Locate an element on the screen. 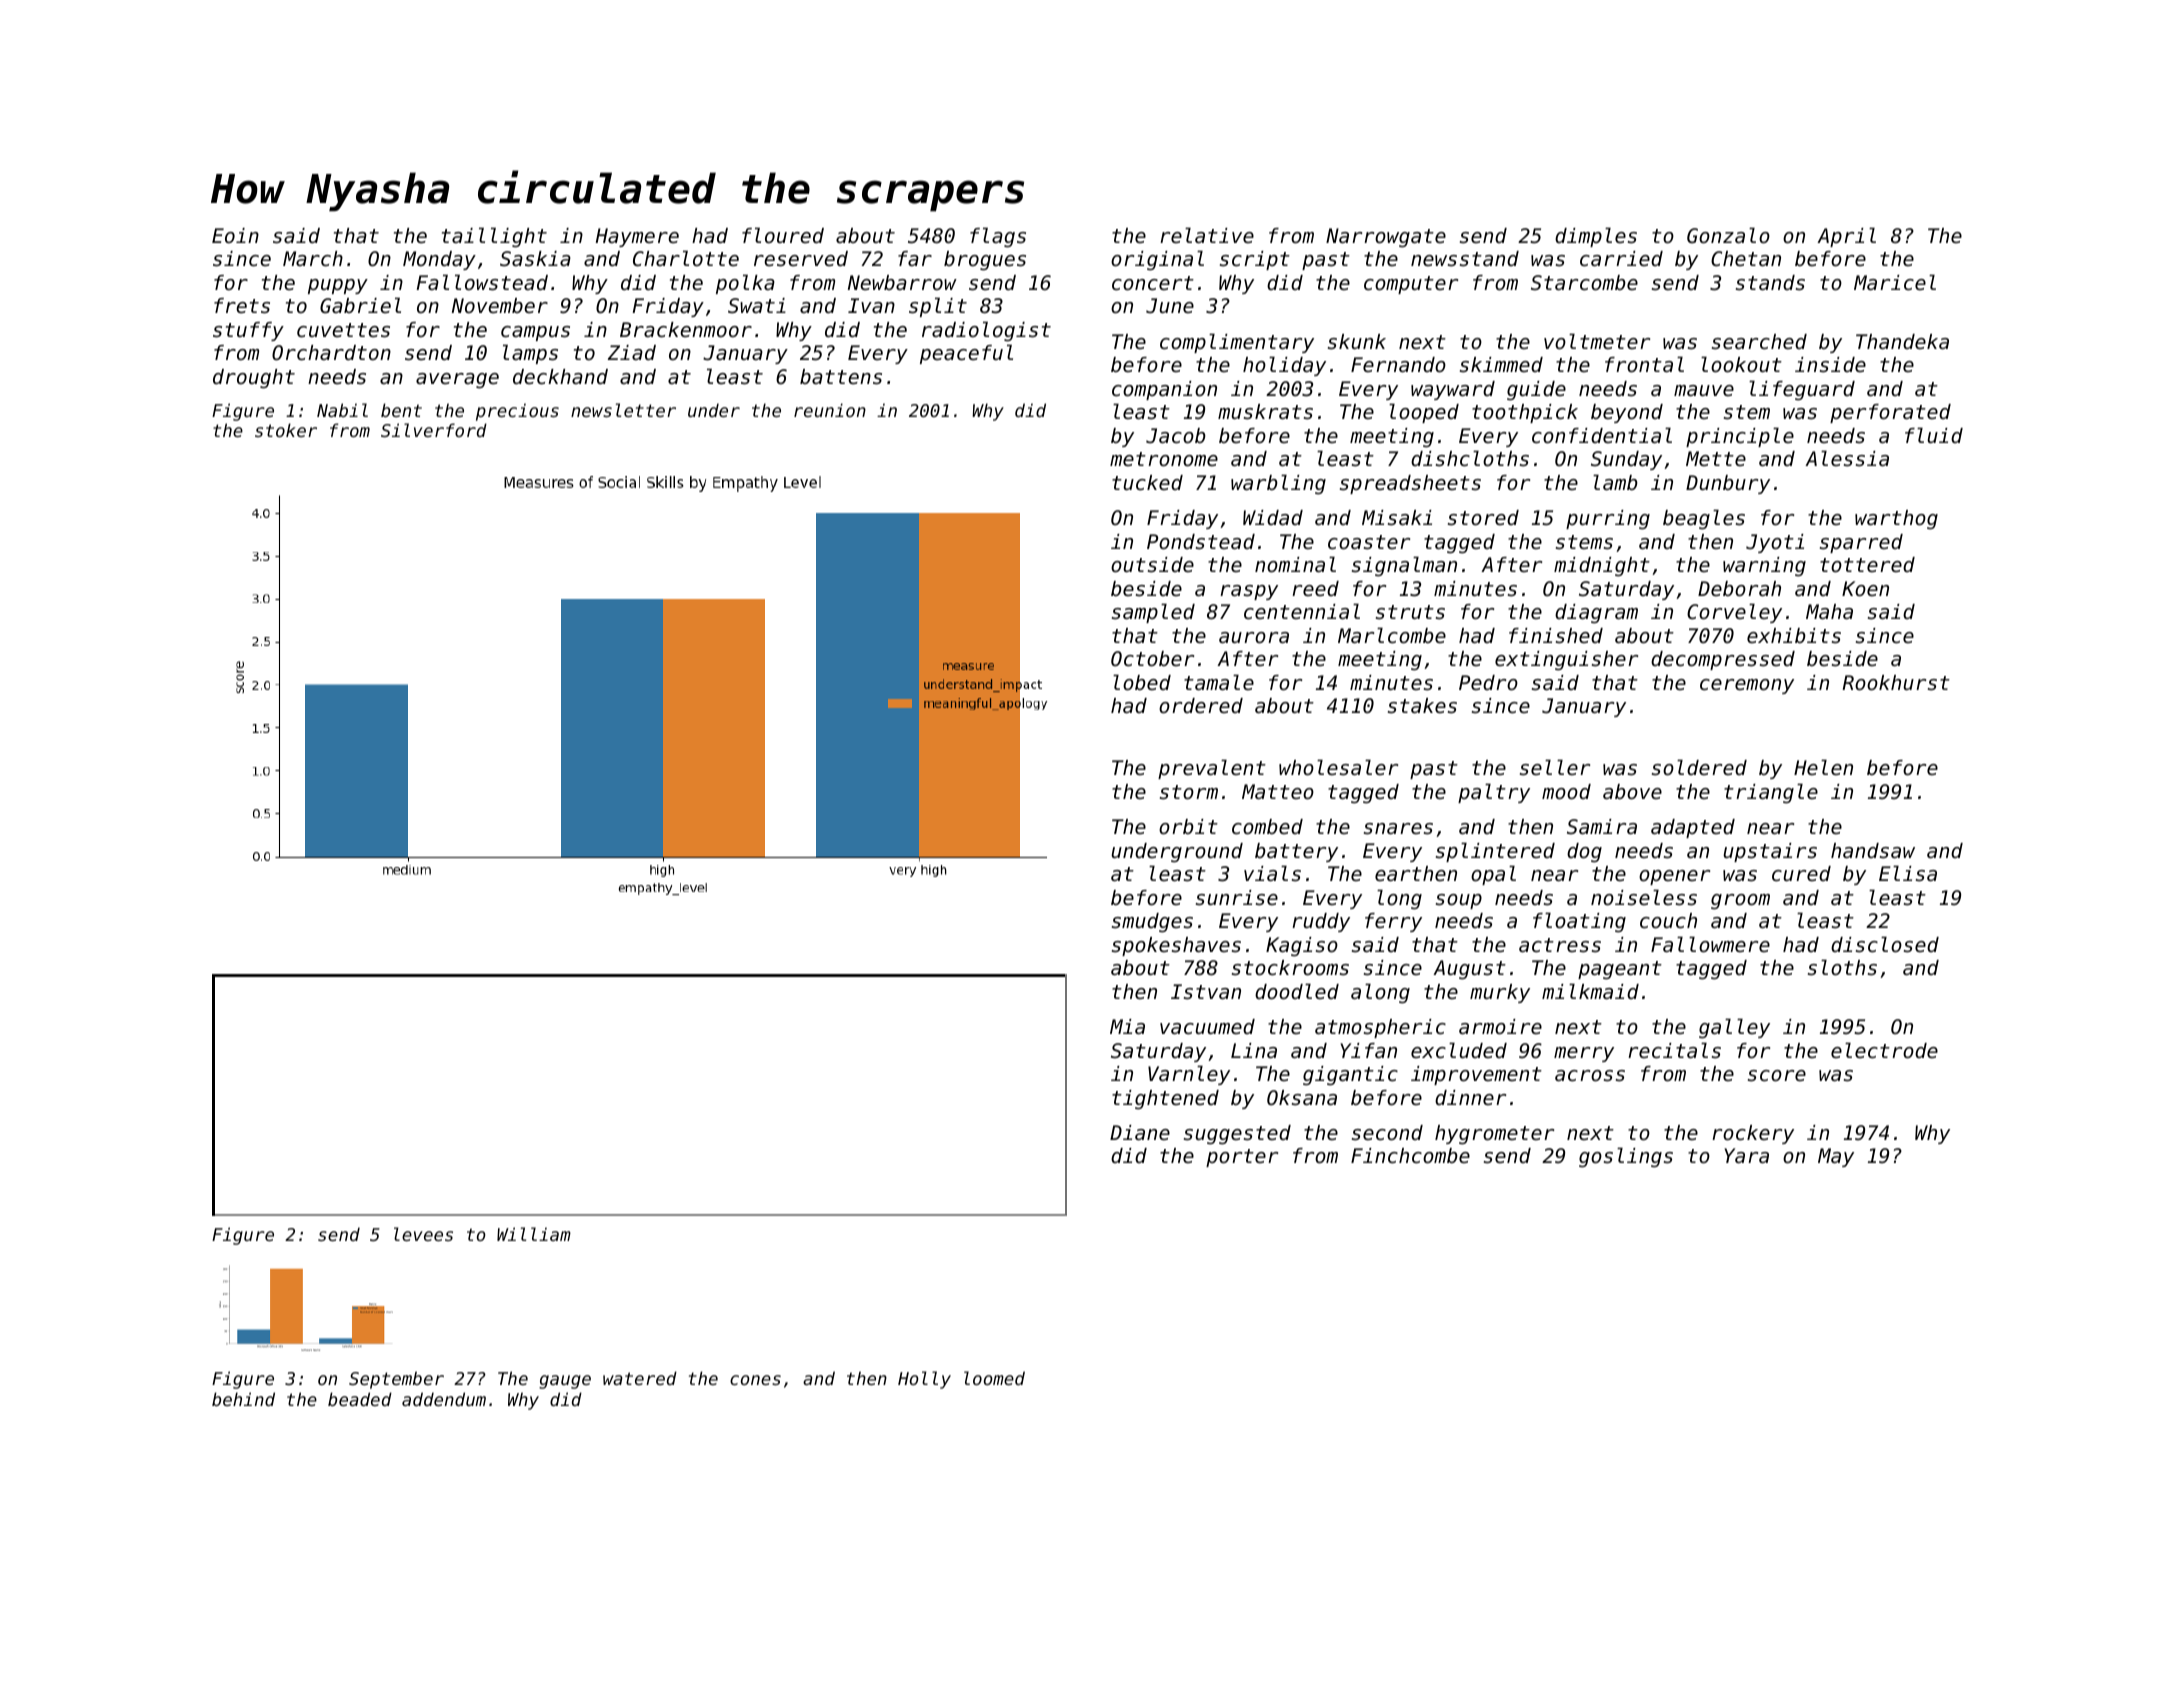 Image resolution: width=2178 pixels, height=1683 pixels. levees is located at coordinates (423, 1234).
